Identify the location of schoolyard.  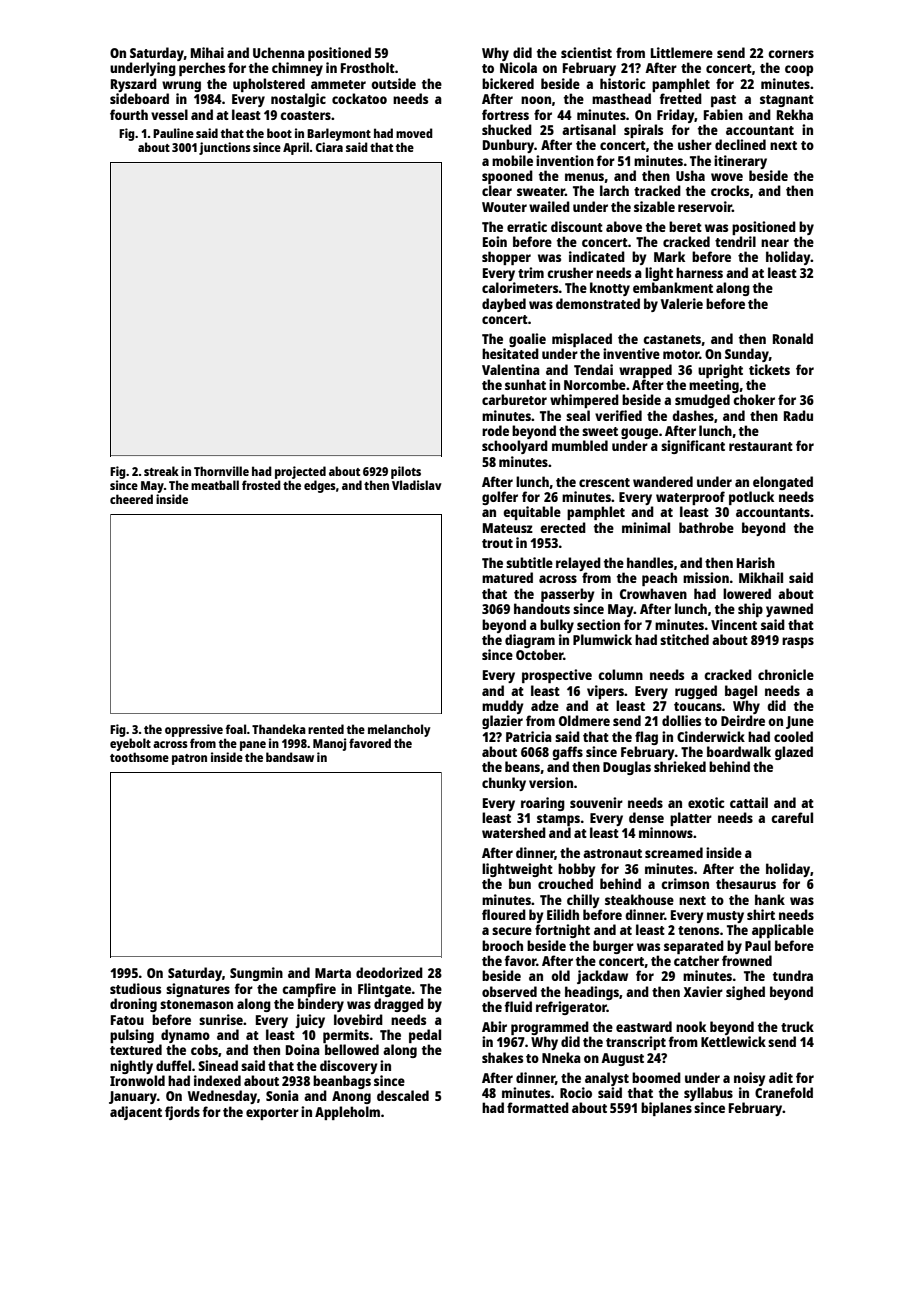
(515, 447).
